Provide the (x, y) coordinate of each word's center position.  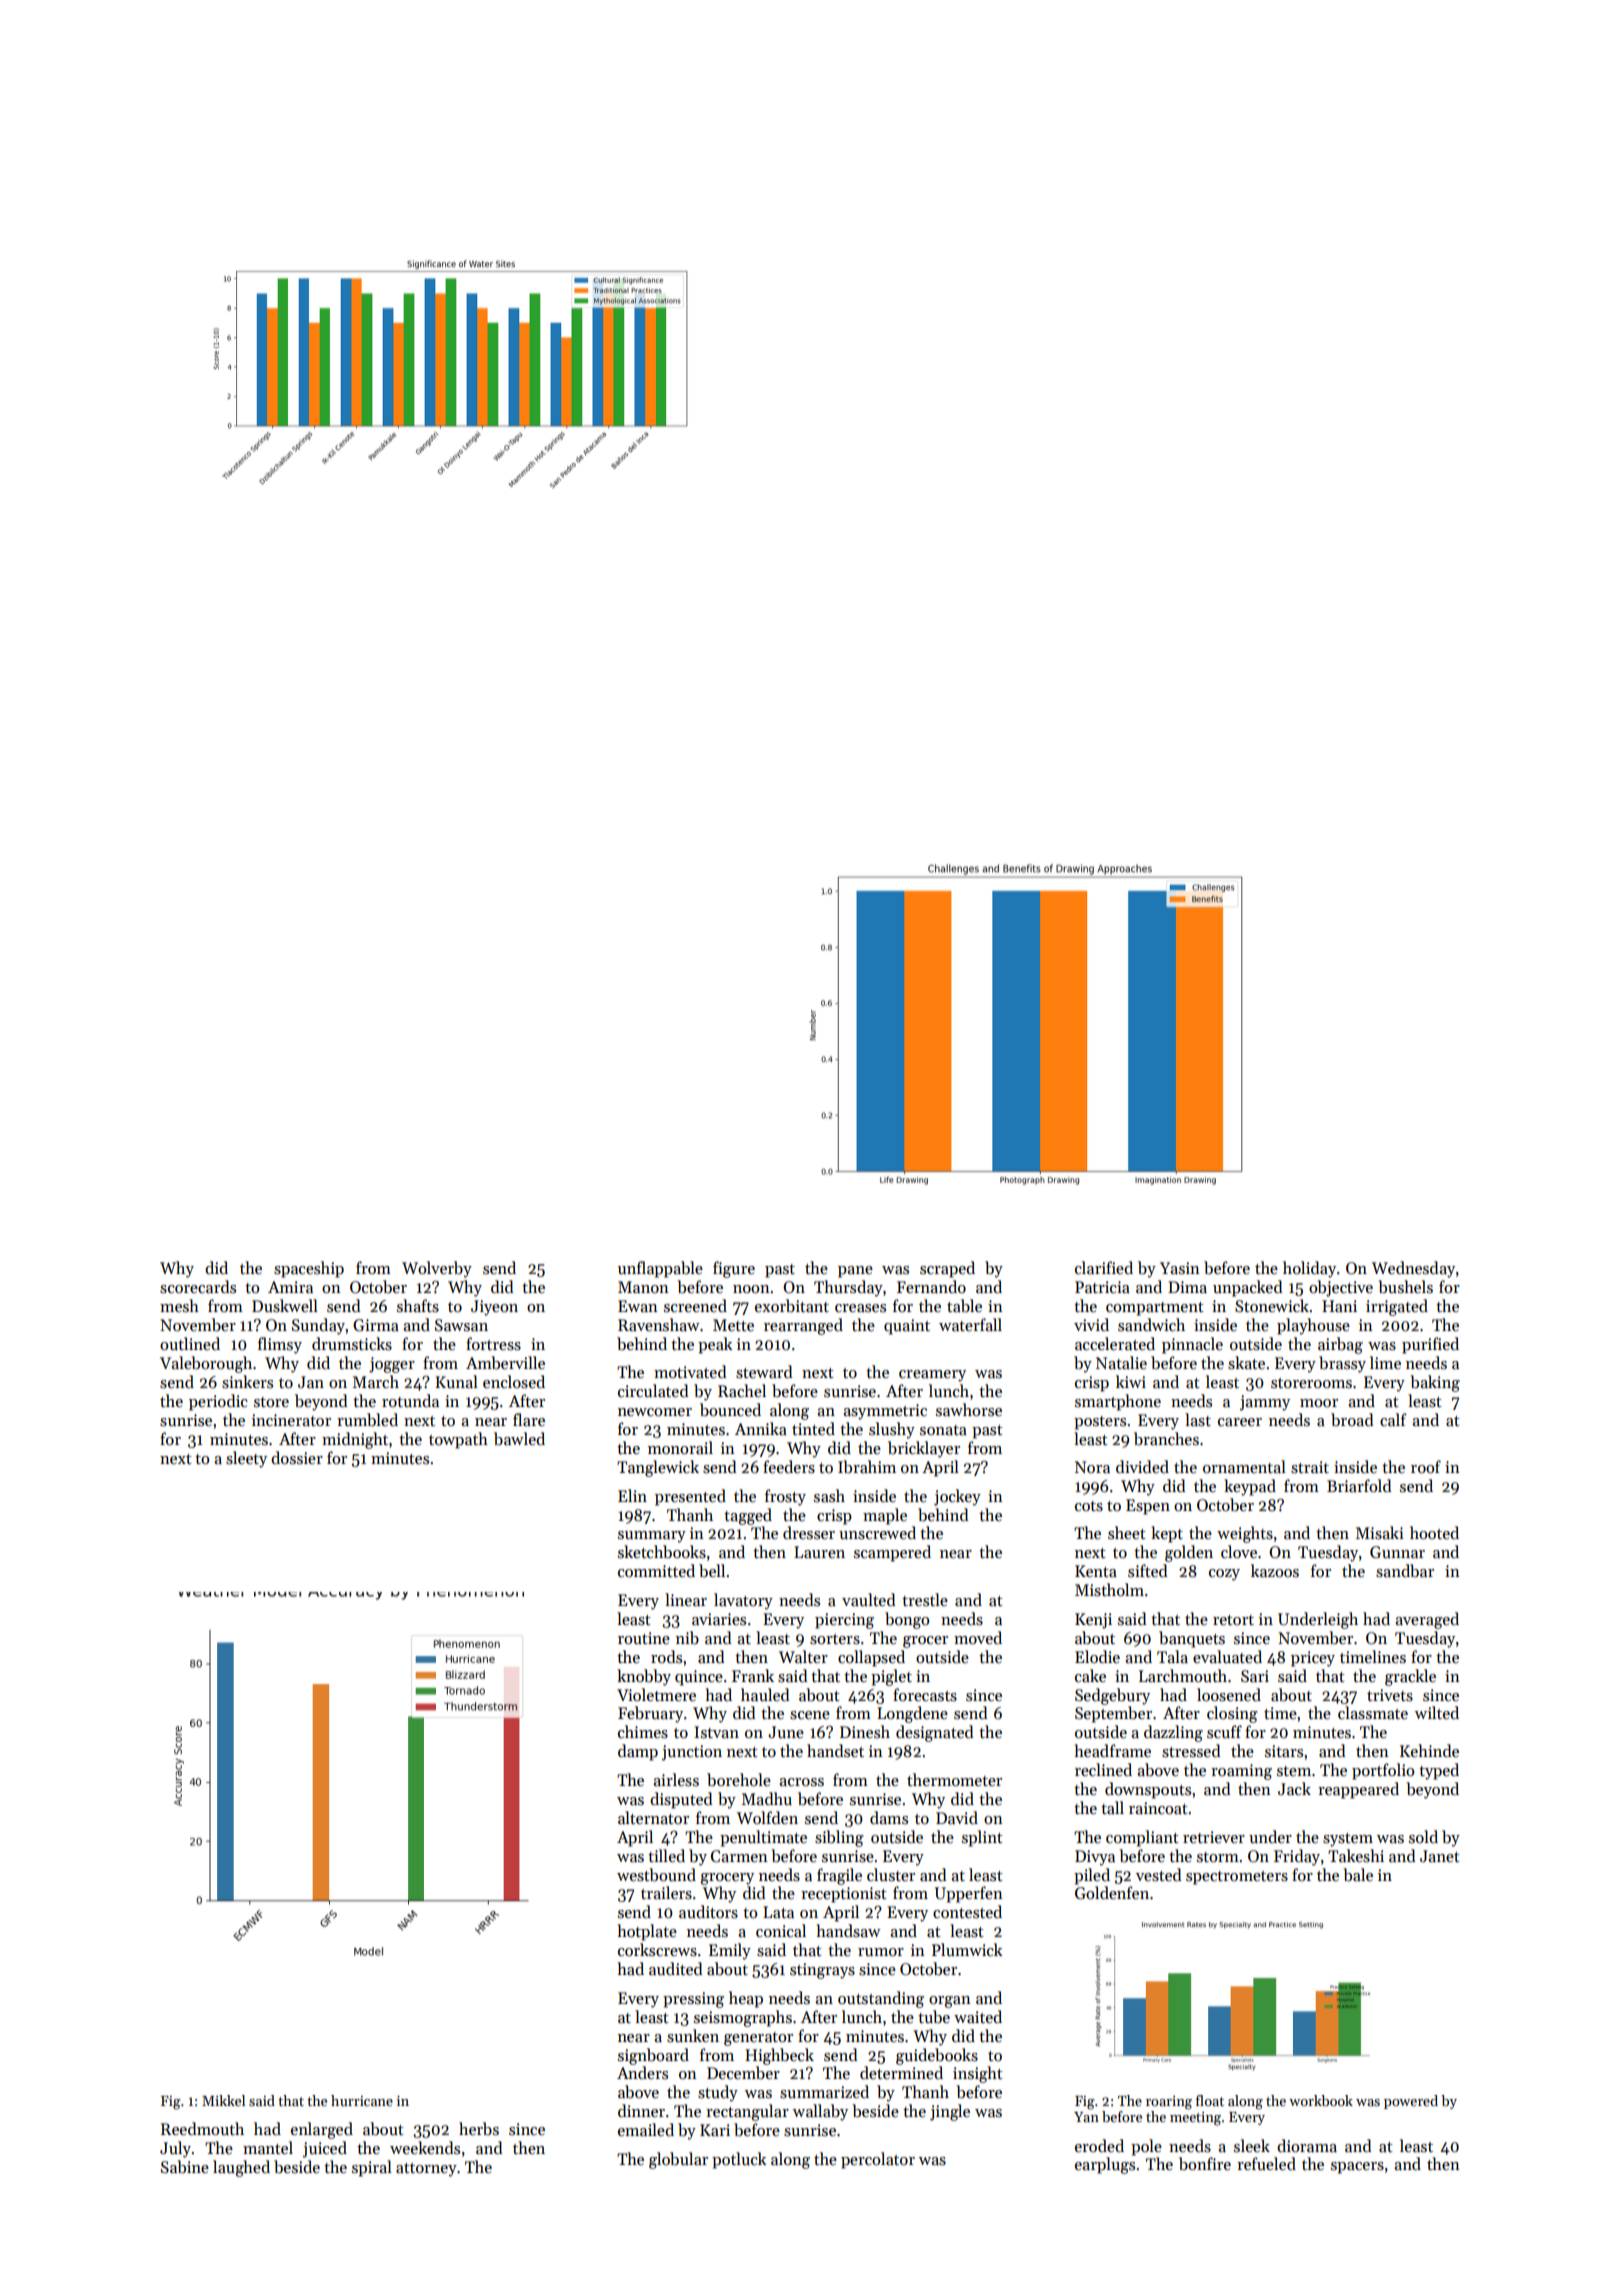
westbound (656, 1875)
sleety (246, 1459)
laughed (241, 2168)
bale (1358, 1875)
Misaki (1380, 1533)
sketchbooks (662, 1552)
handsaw (848, 1931)
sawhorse (969, 1409)
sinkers (247, 1382)
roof (1426, 1466)
